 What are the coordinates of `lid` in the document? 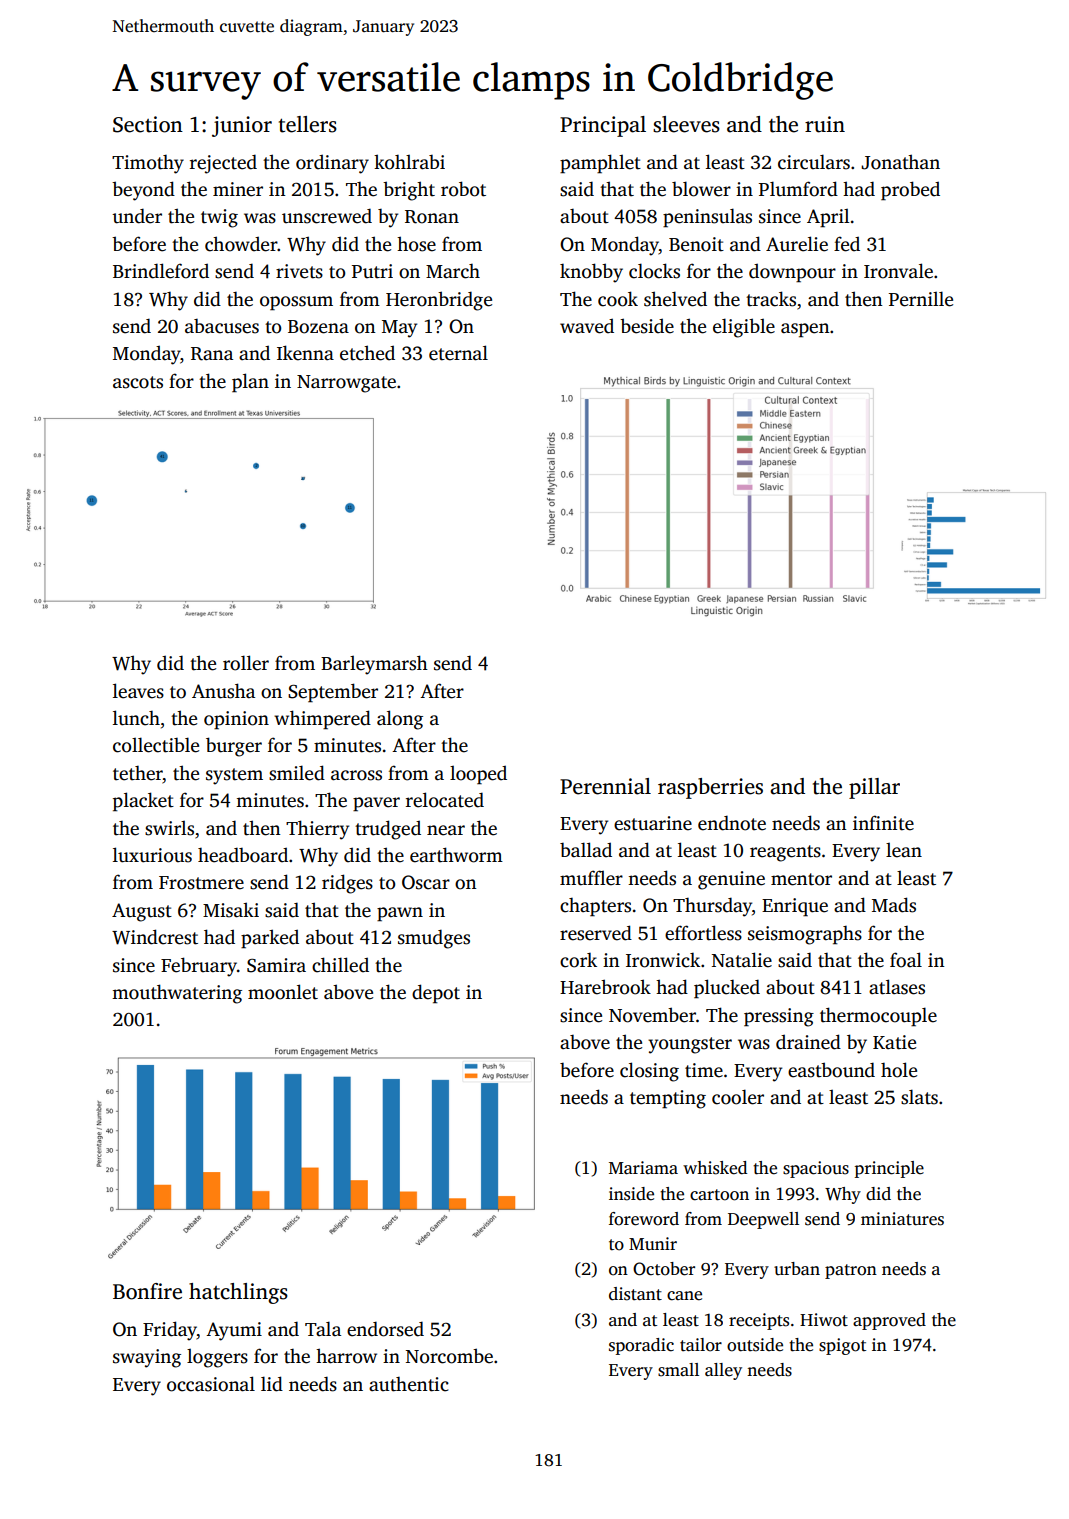 It's located at (272, 1384).
